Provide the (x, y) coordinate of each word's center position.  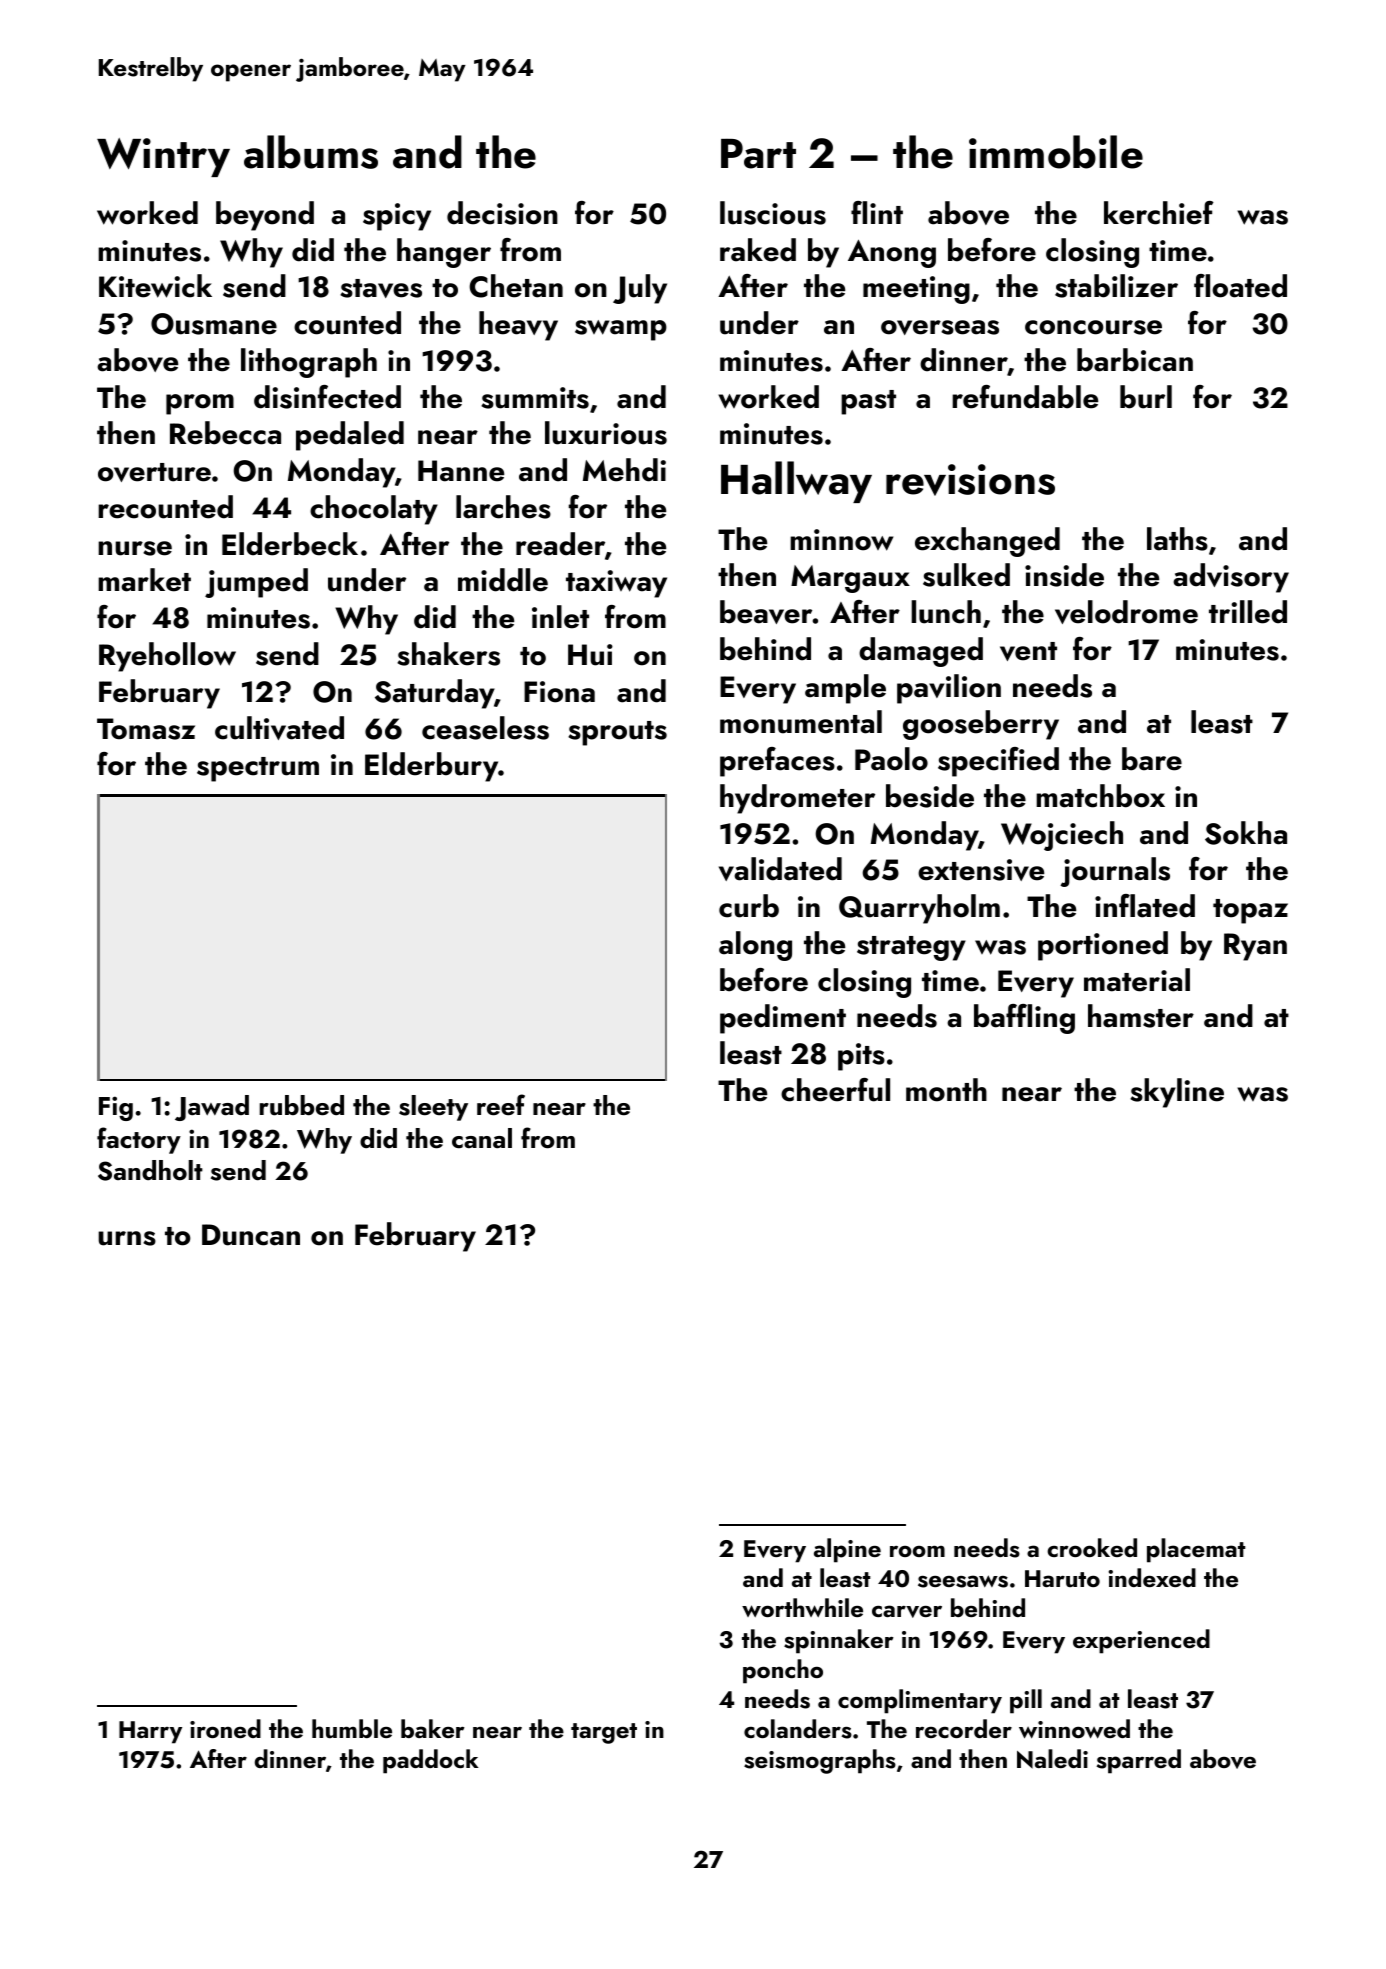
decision (502, 213)
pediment (783, 1019)
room (917, 1551)
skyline (1177, 1093)
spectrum (258, 769)
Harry (150, 1732)
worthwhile (802, 1607)
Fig (116, 1108)
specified (998, 762)
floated (1240, 286)
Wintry (163, 157)
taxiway (616, 584)
